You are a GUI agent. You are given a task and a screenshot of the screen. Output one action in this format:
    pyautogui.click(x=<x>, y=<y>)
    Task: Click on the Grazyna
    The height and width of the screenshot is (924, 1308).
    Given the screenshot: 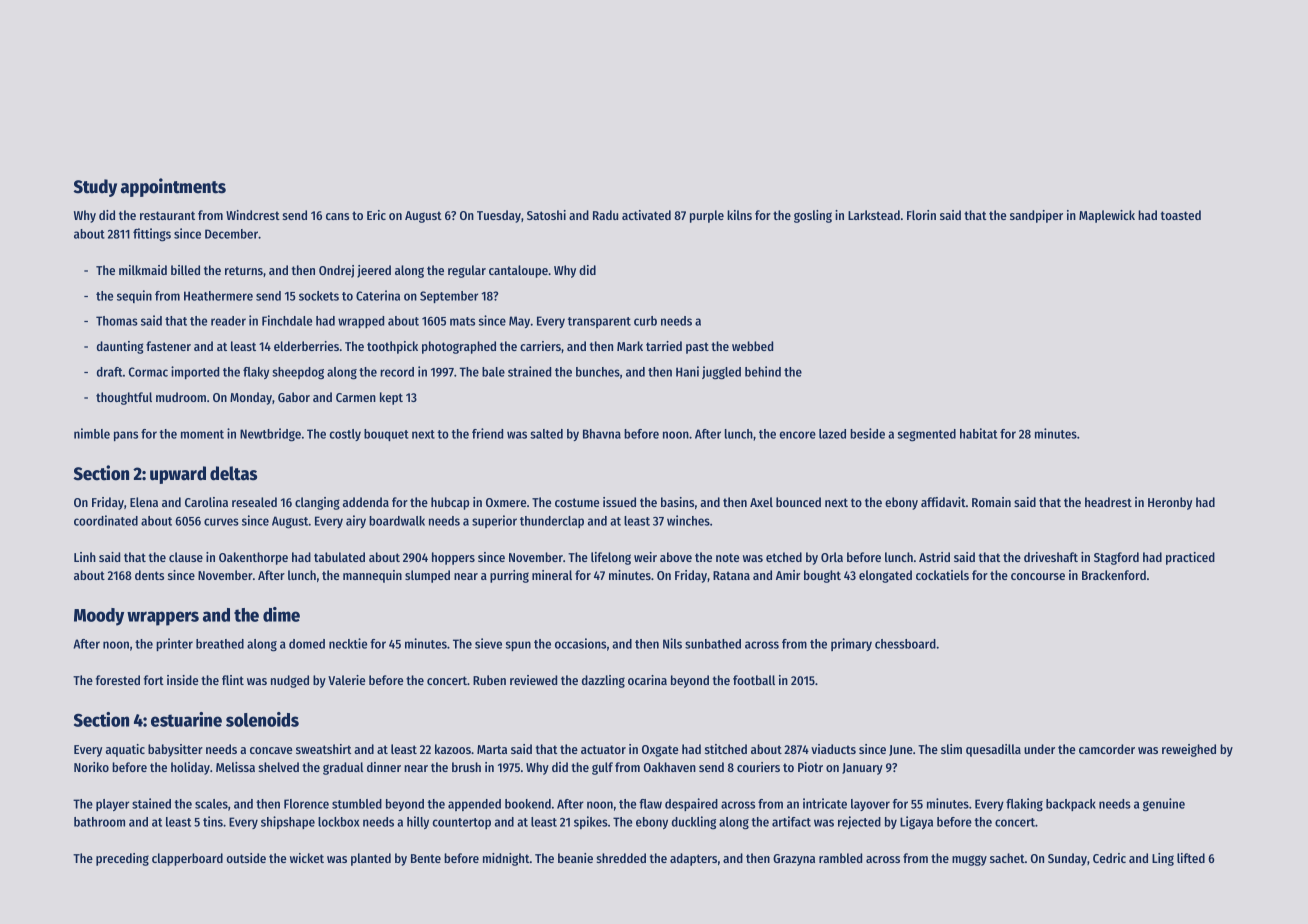 What is the action you would take?
    pyautogui.click(x=794, y=860)
